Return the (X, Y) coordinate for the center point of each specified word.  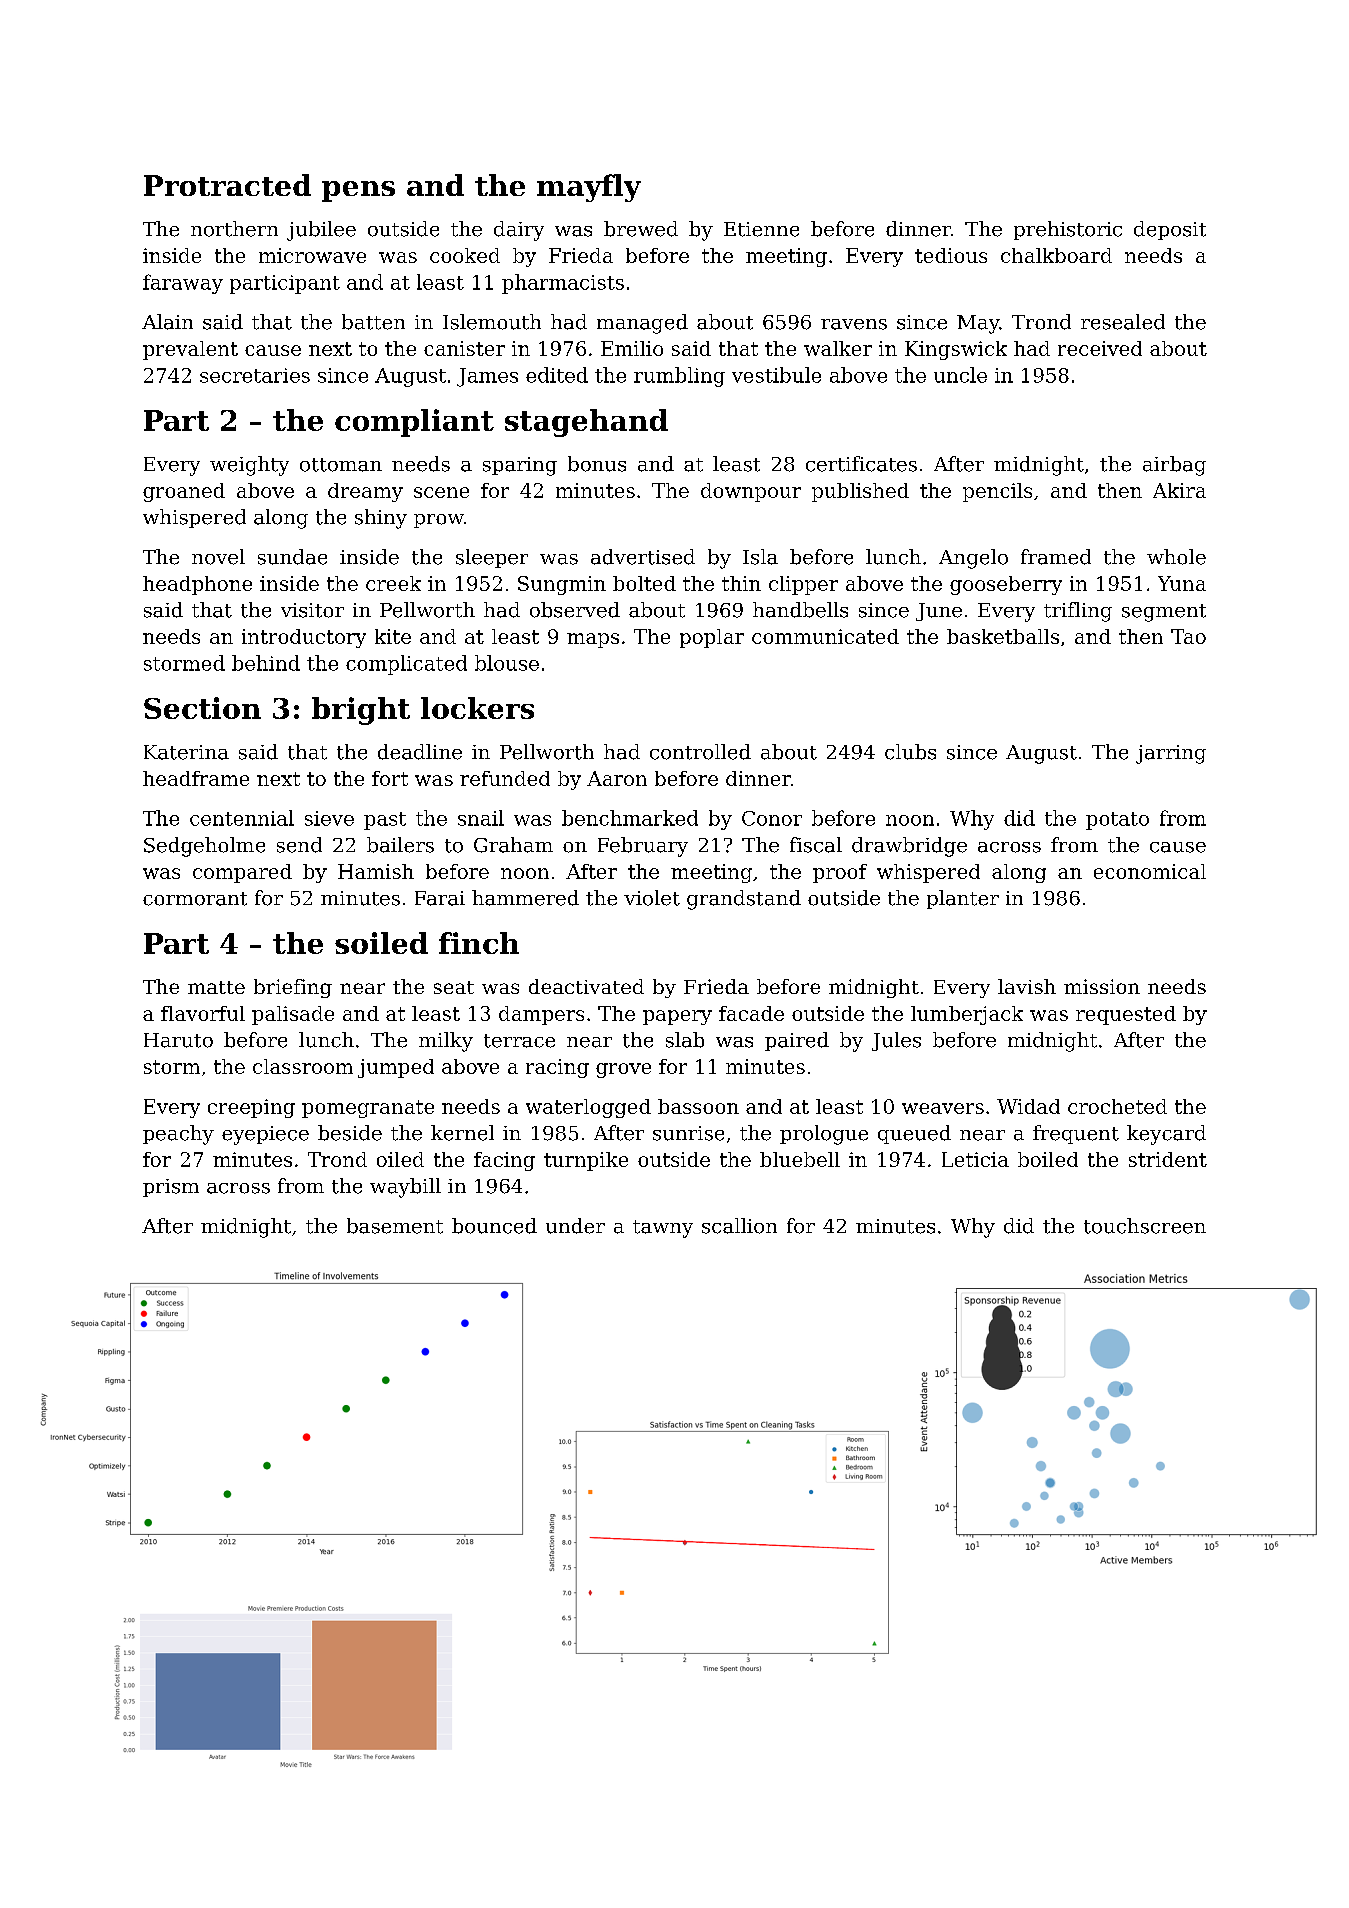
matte (216, 987)
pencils (997, 492)
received (1100, 348)
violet (652, 898)
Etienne (761, 229)
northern (234, 229)
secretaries (255, 375)
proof (840, 873)
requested (1126, 1015)
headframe (196, 778)
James (487, 377)
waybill (405, 1188)
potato (1117, 821)
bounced (494, 1226)
